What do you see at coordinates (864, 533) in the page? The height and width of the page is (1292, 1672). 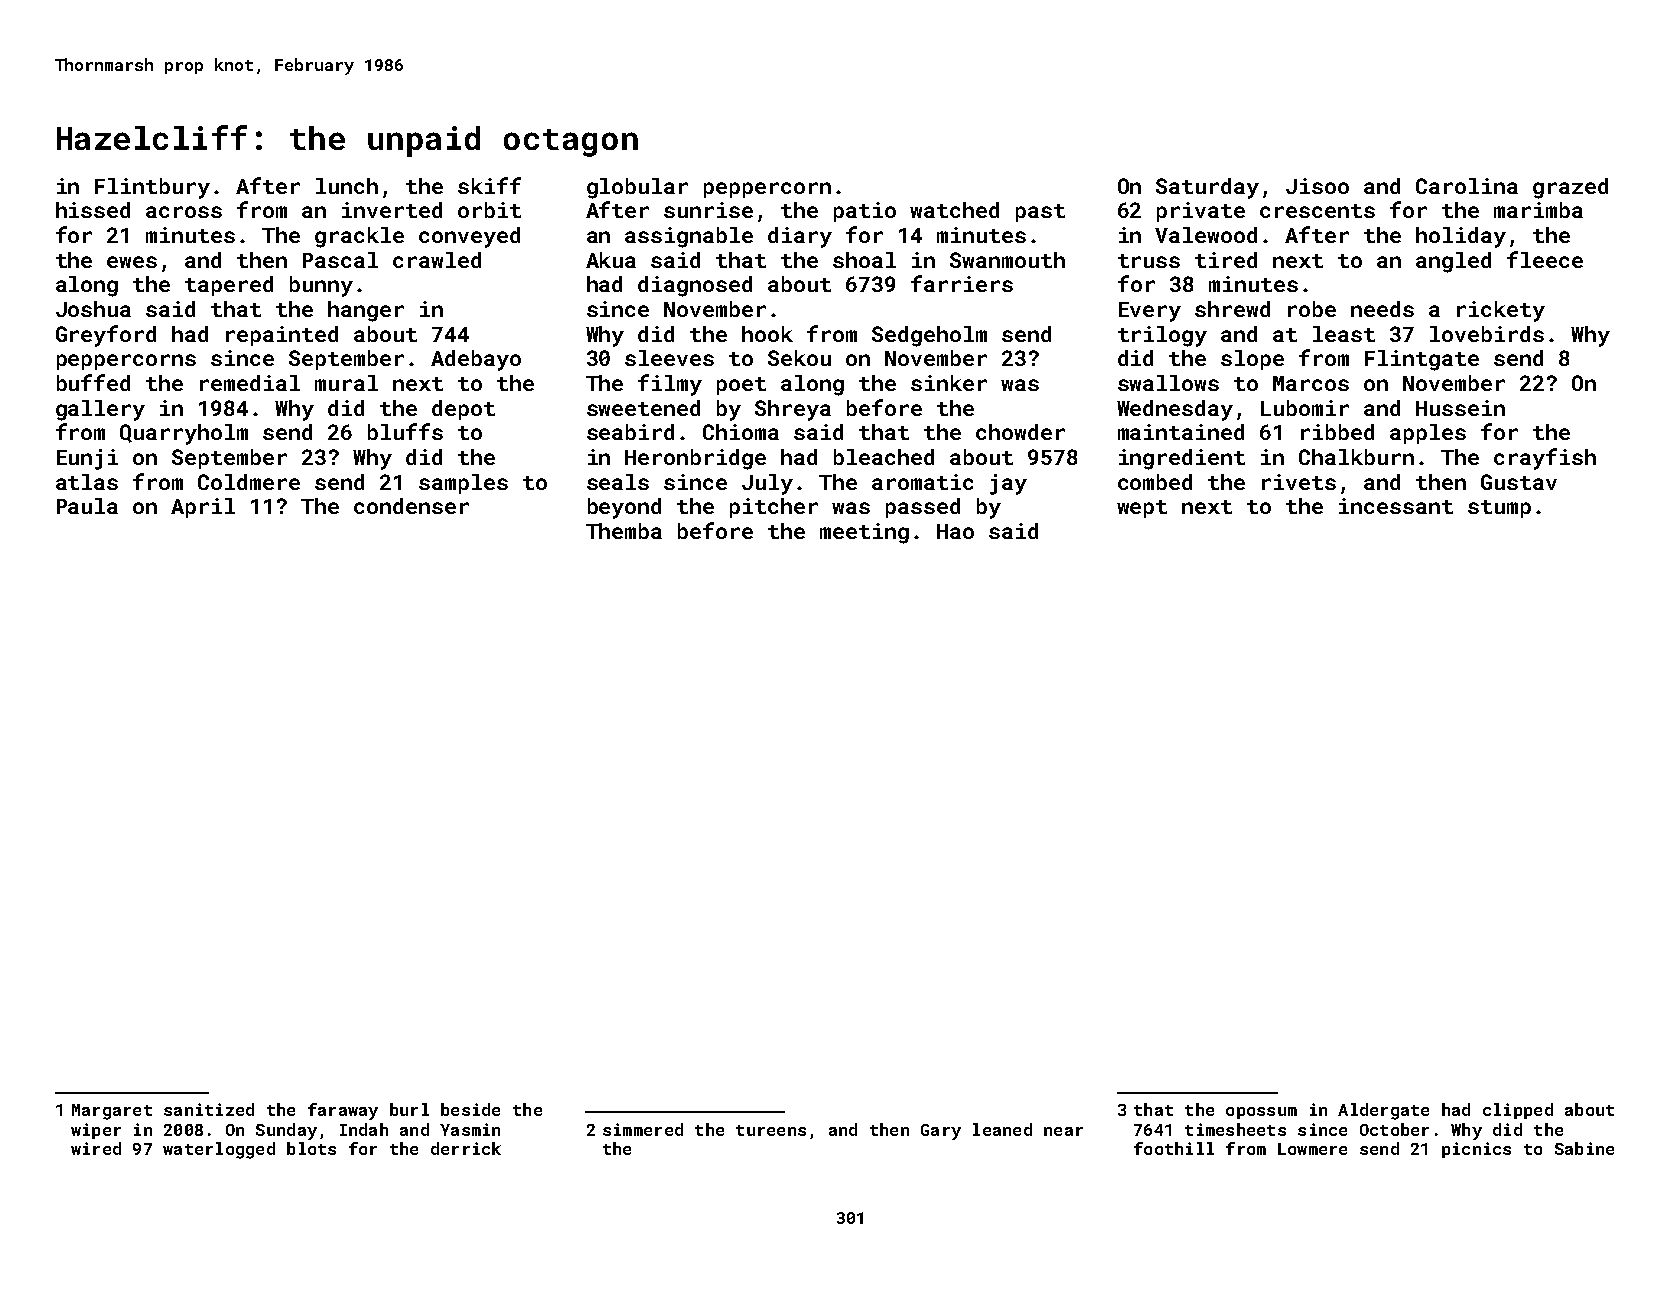 I see `meeting` at bounding box center [864, 533].
